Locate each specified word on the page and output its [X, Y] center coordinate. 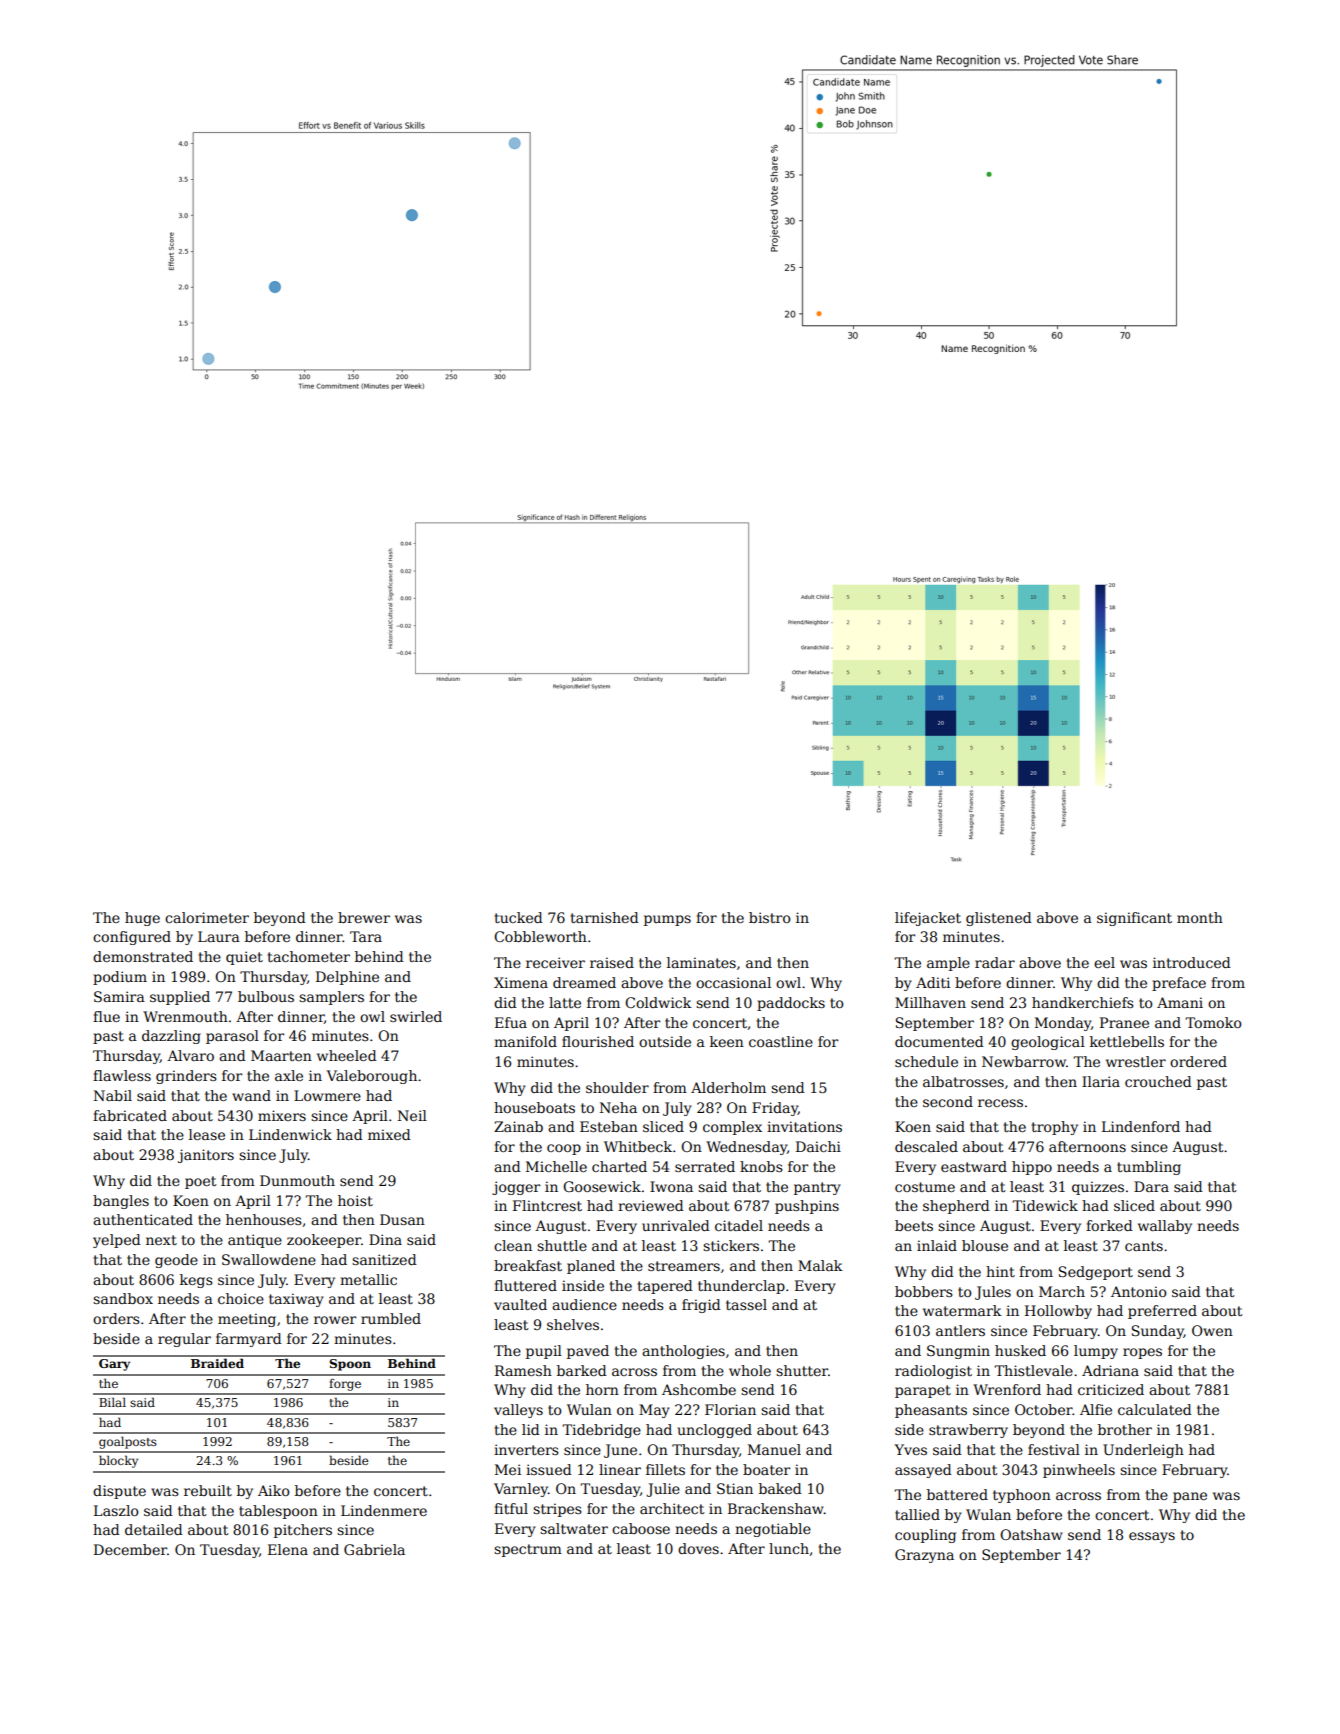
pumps [667, 920]
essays [1152, 1537]
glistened [999, 919]
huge [142, 919]
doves [698, 1548]
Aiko [274, 1490]
